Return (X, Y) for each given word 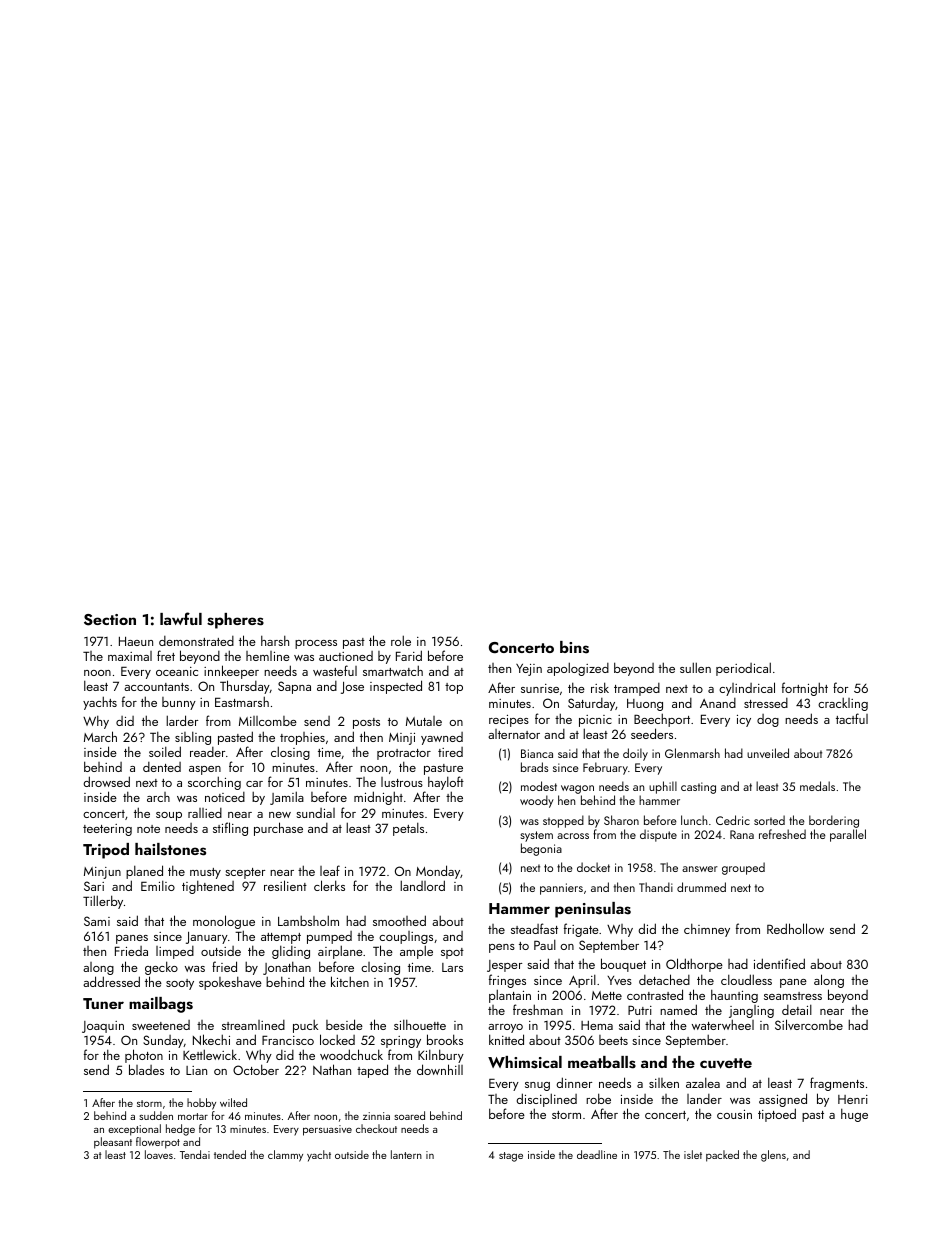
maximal (130, 656)
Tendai (195, 1154)
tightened (208, 887)
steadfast (534, 928)
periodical (743, 669)
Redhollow (795, 928)
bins (574, 647)
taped (372, 1071)
